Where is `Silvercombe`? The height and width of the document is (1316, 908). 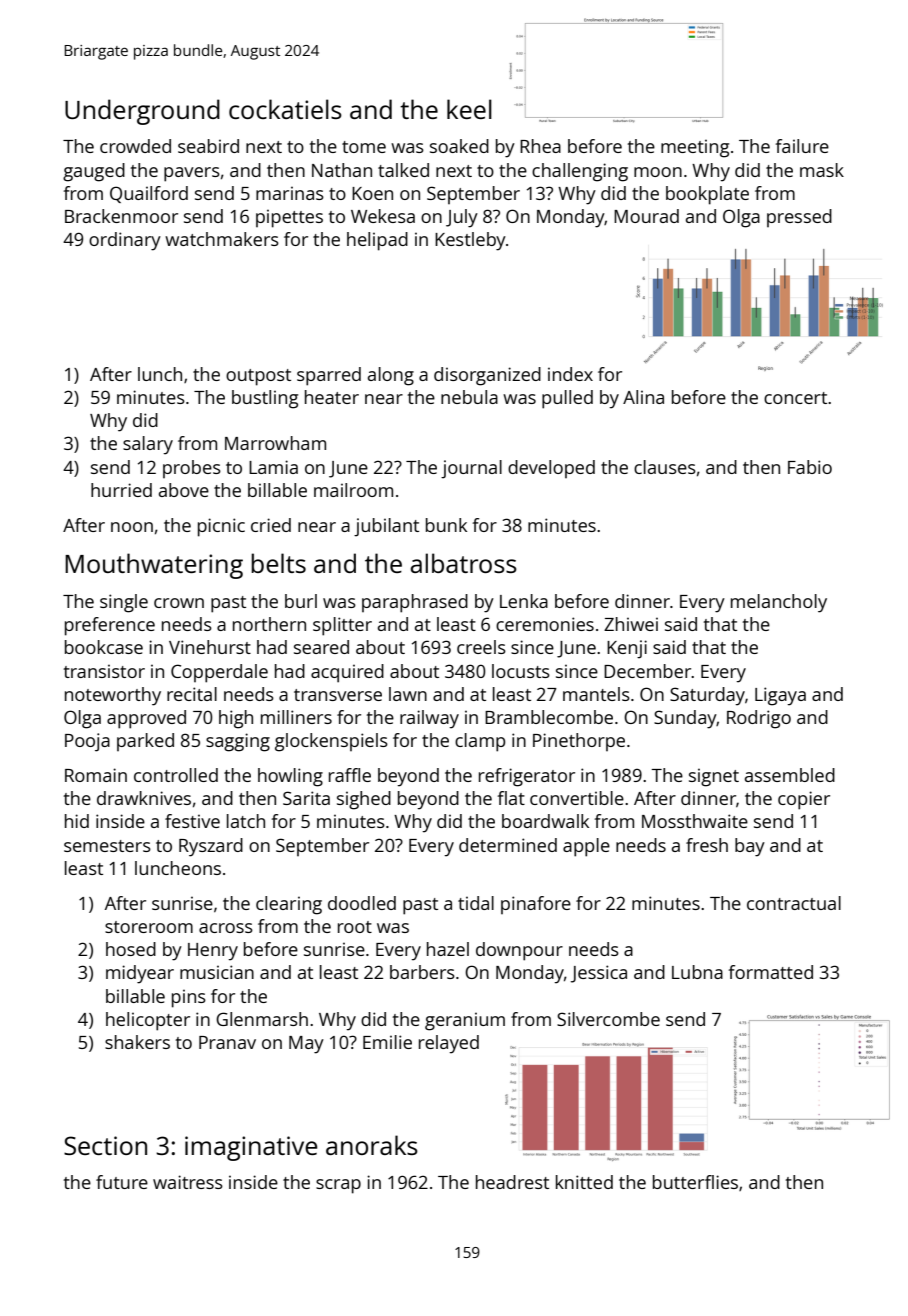
Silvercombe is located at coordinates (608, 1019).
